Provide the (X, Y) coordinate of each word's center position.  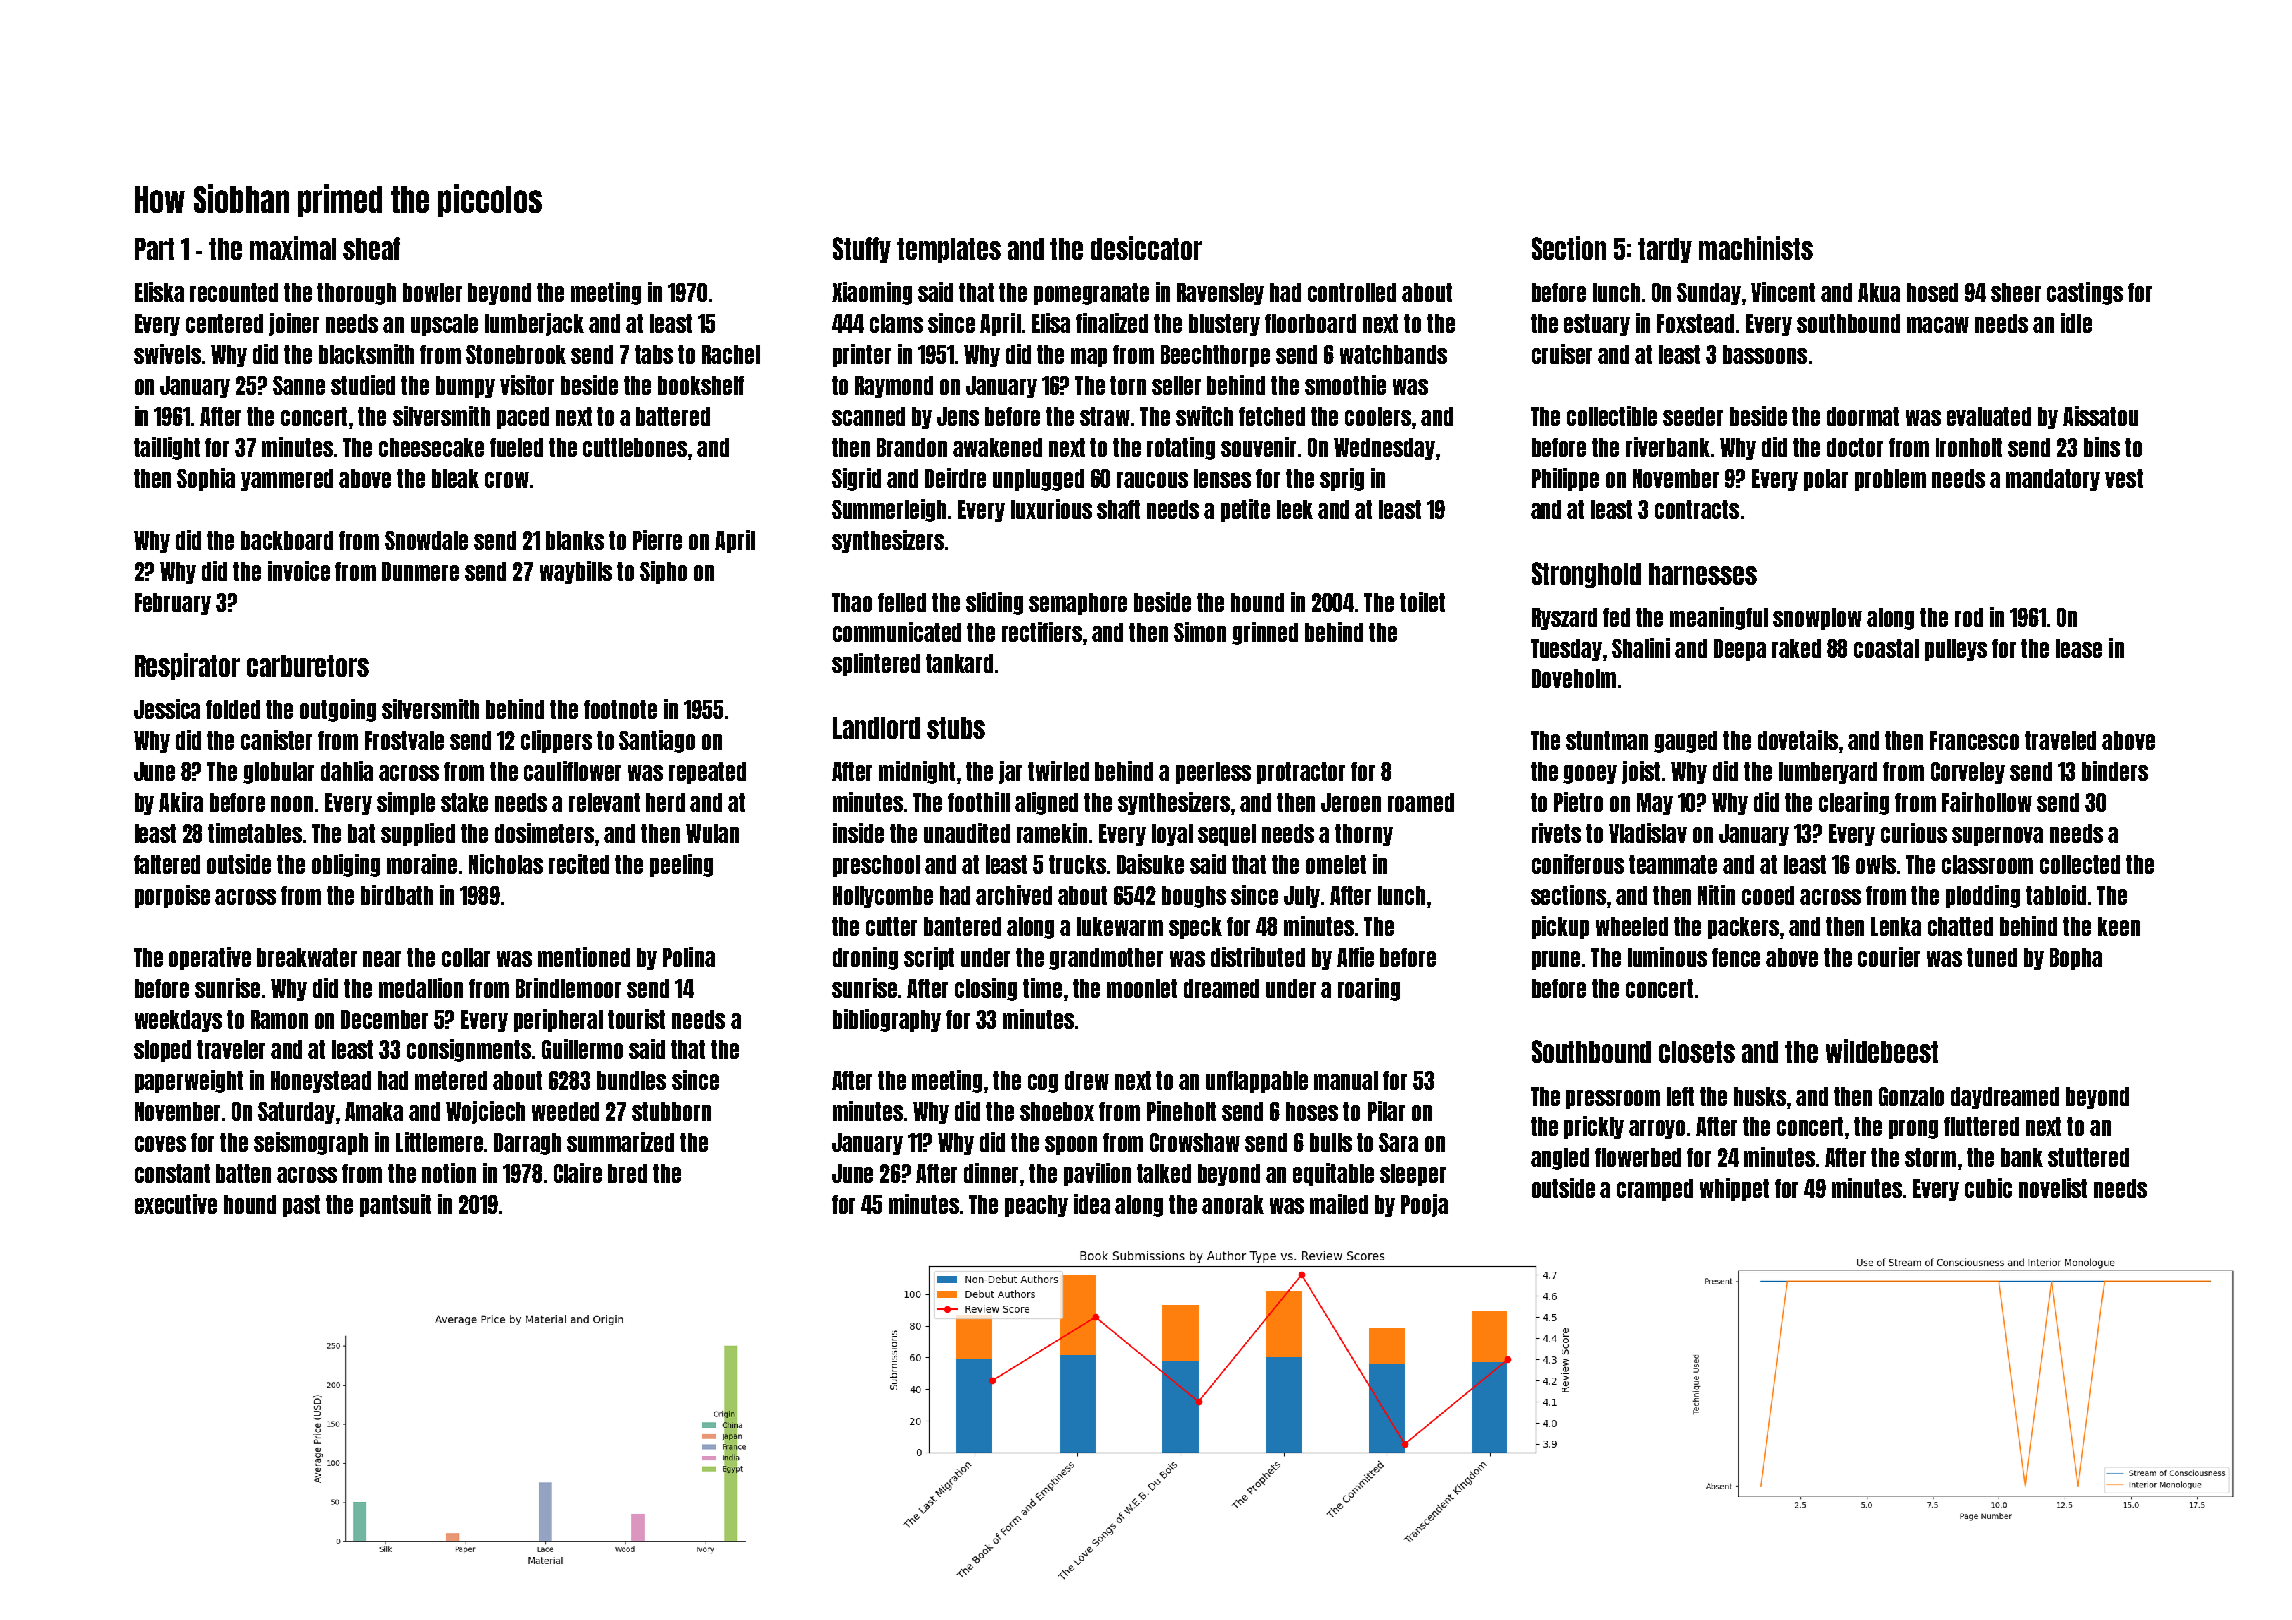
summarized (620, 1142)
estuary (1597, 325)
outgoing (338, 710)
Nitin (1716, 895)
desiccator (1146, 248)
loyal (1172, 835)
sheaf (371, 248)
